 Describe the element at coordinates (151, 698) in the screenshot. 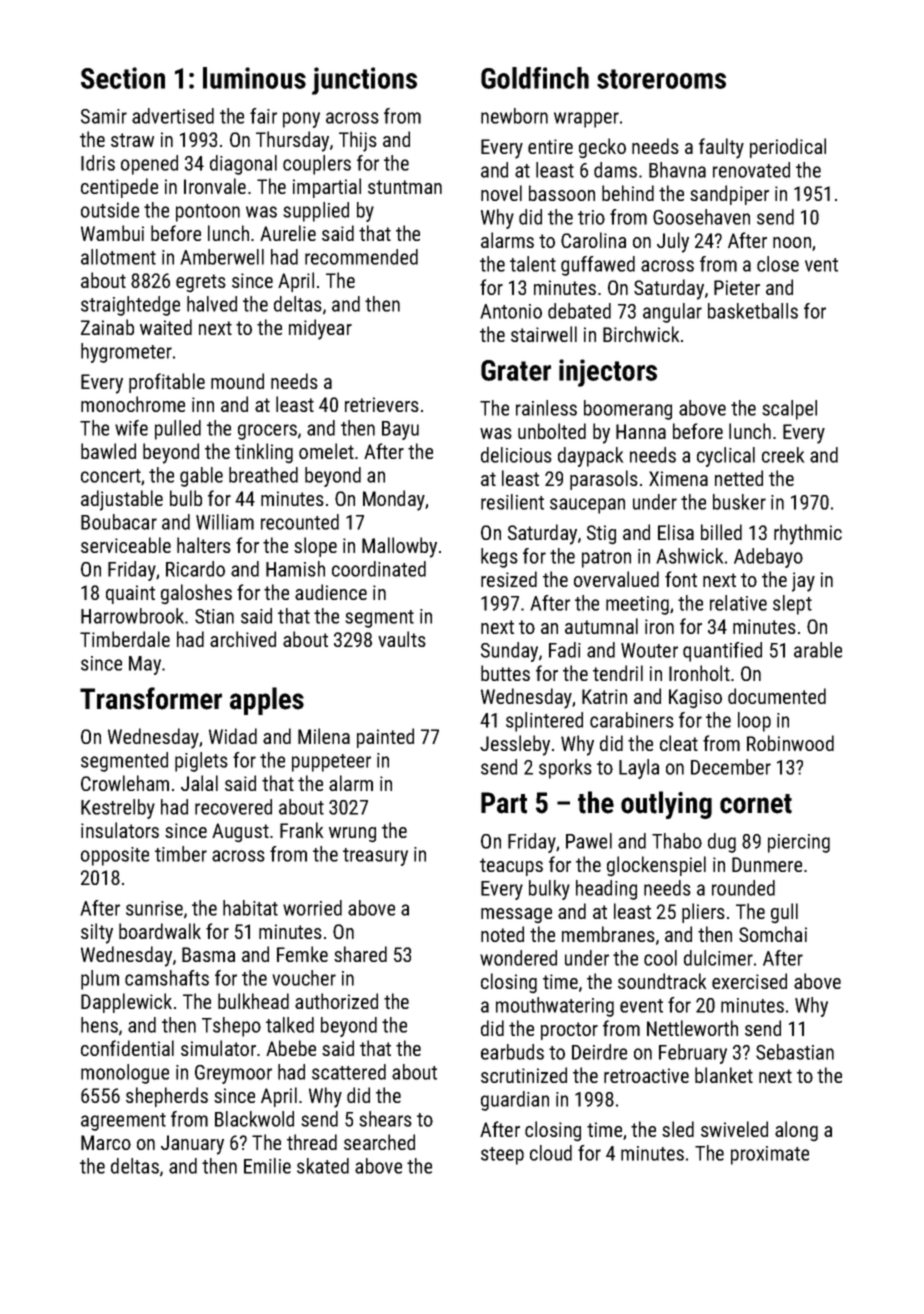

I see `Transformer` at that location.
